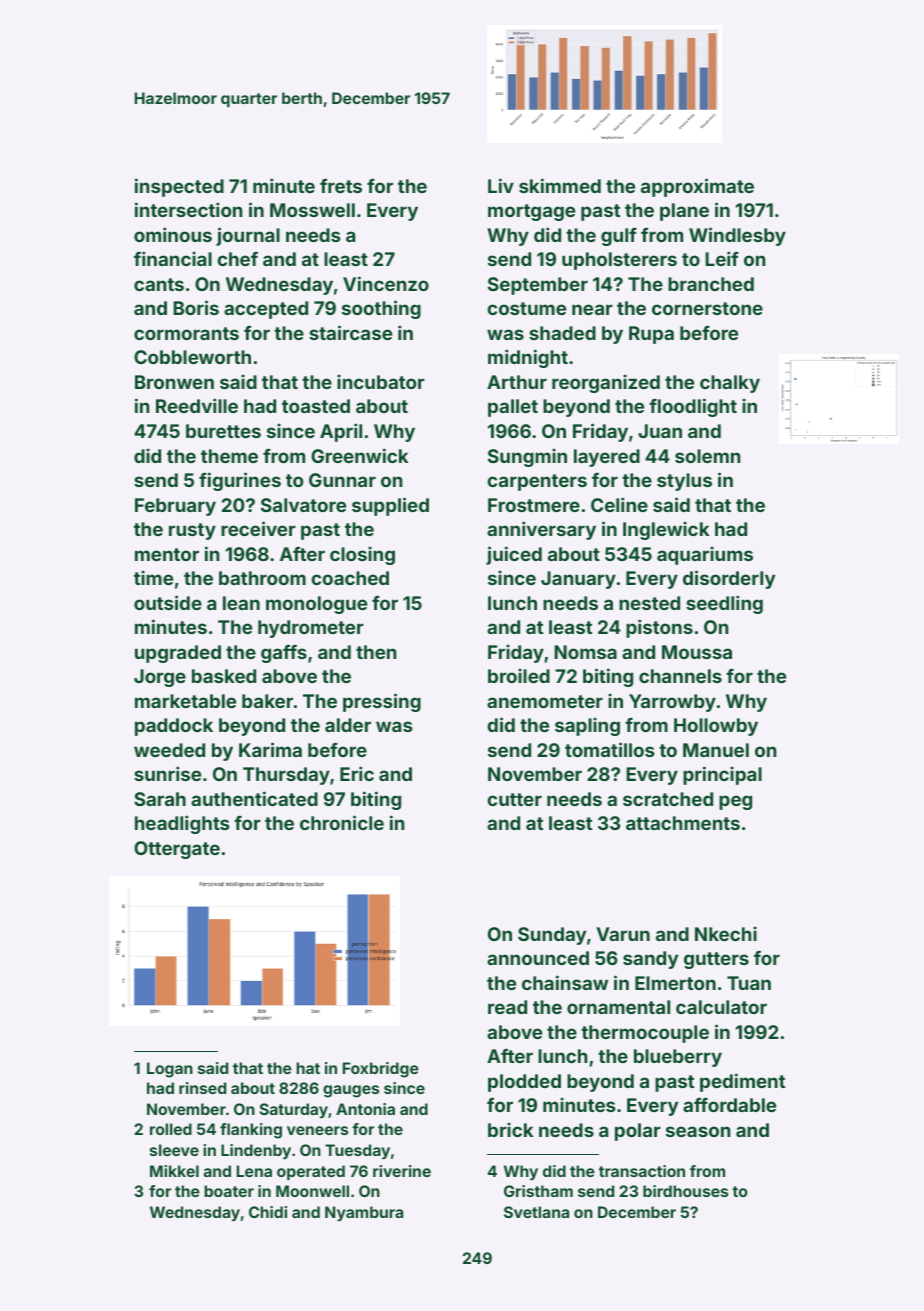 The image size is (924, 1311). What do you see at coordinates (312, 1191) in the document?
I see `Moonwell` at bounding box center [312, 1191].
